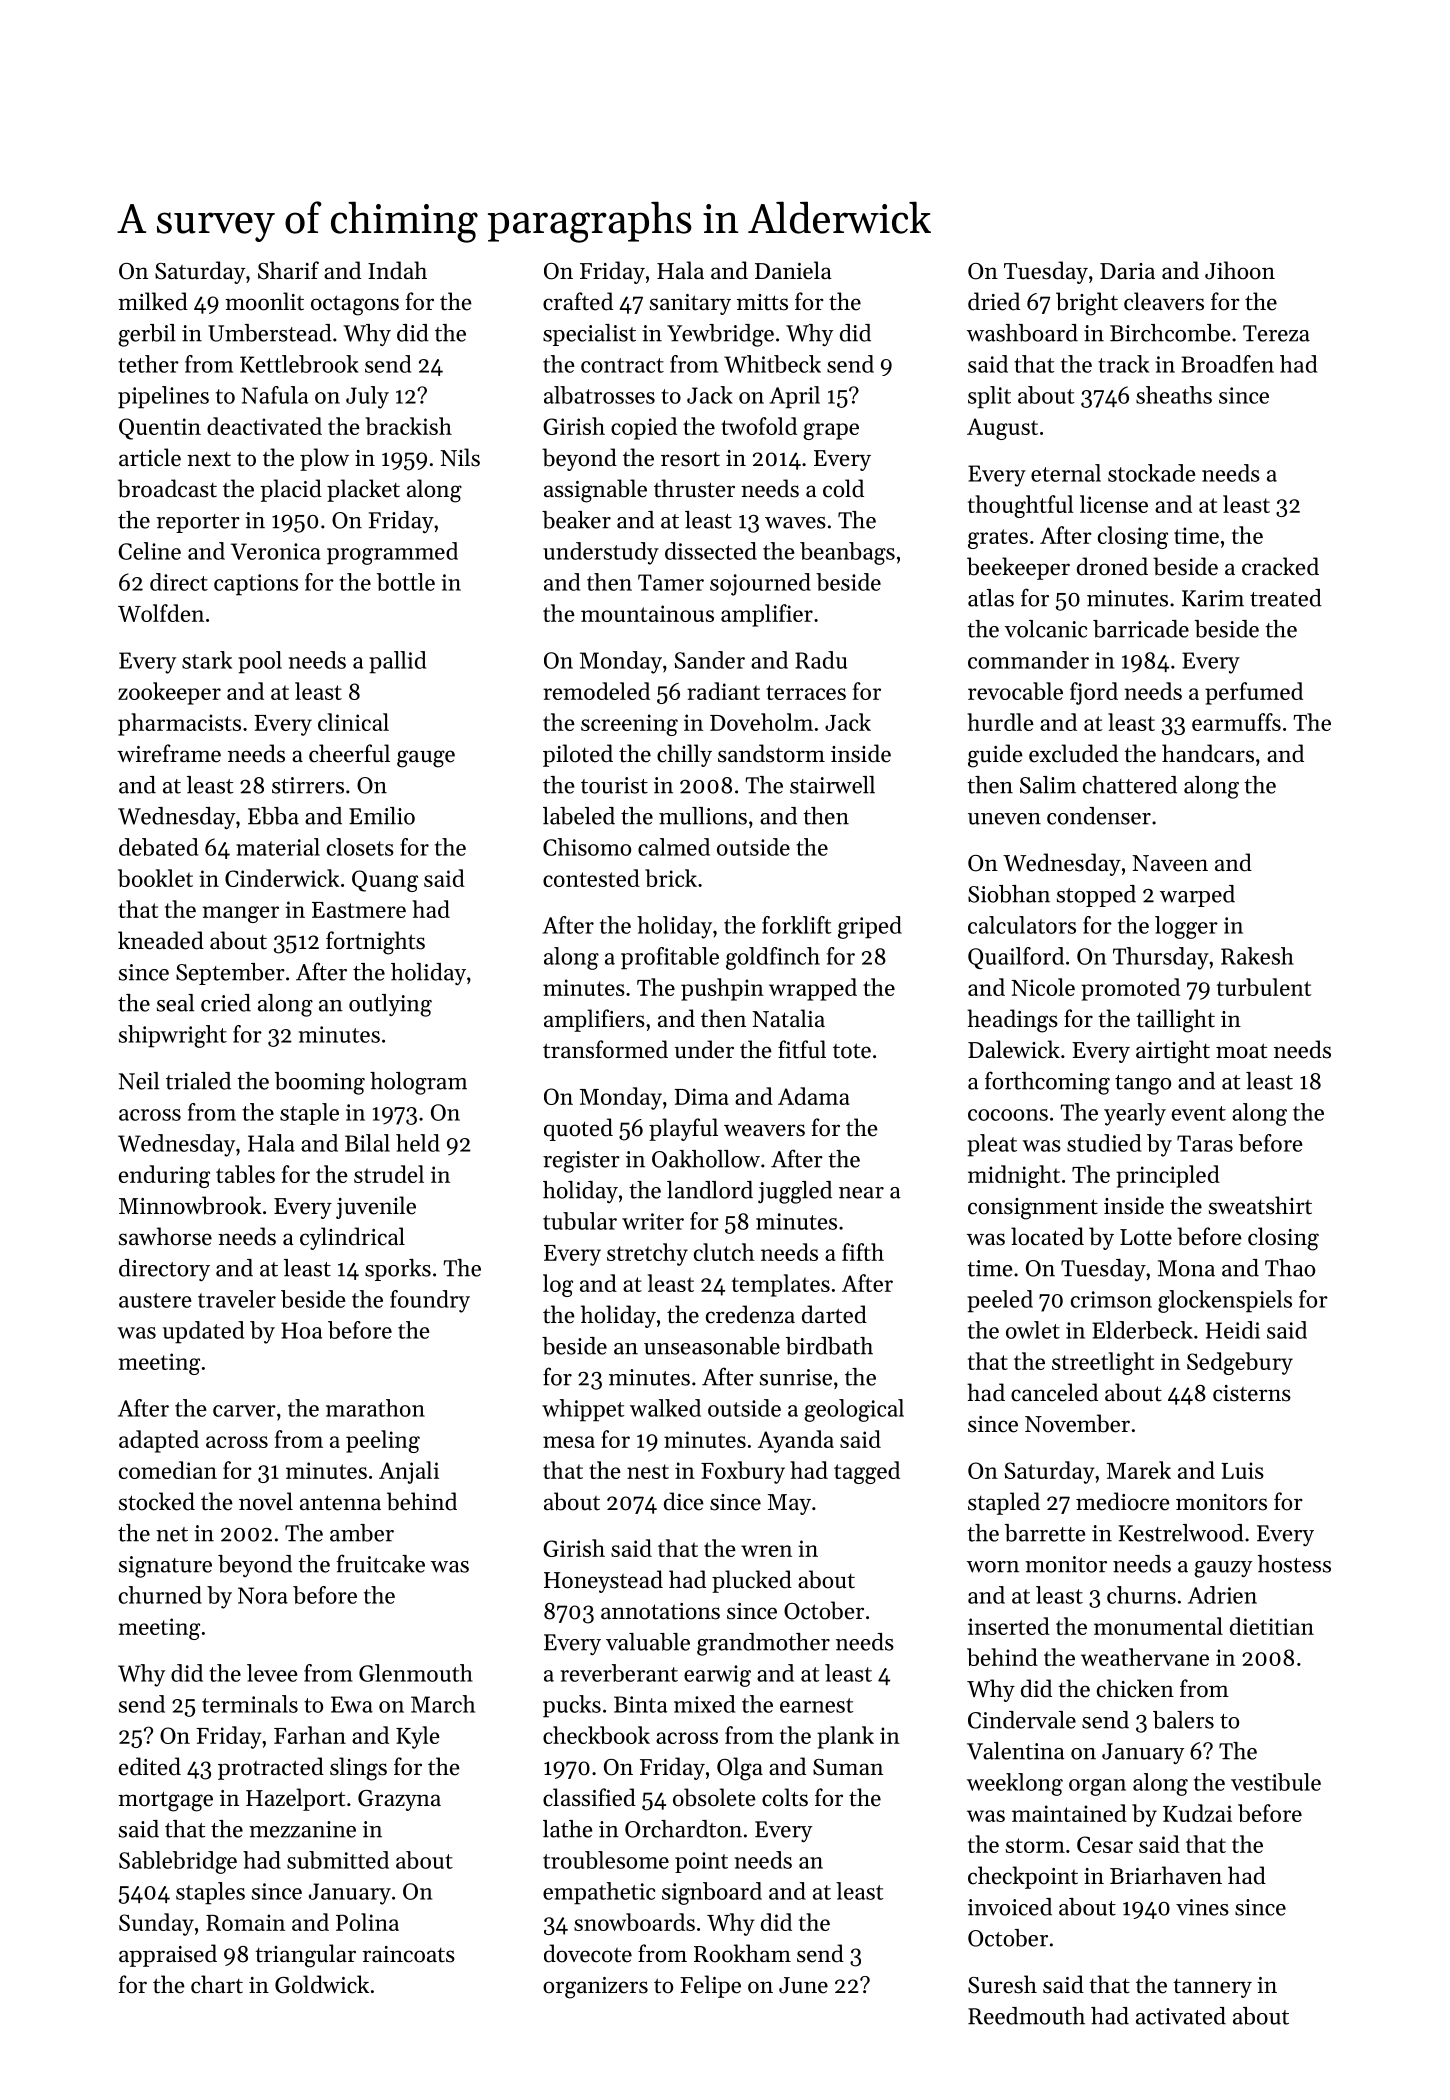  I want to click on Romain, so click(245, 1922).
